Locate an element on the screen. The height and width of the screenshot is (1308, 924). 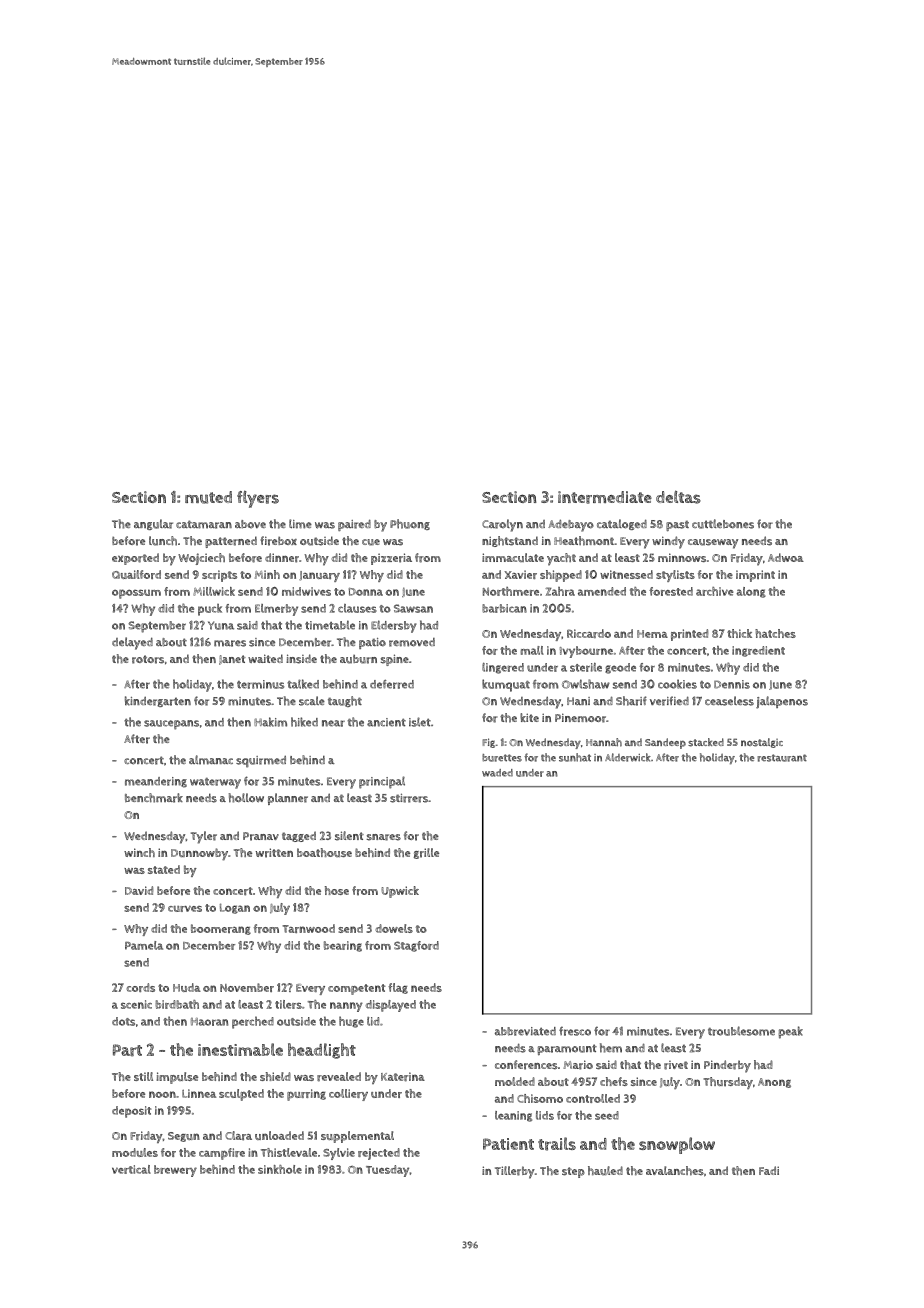
grille is located at coordinates (426, 853).
